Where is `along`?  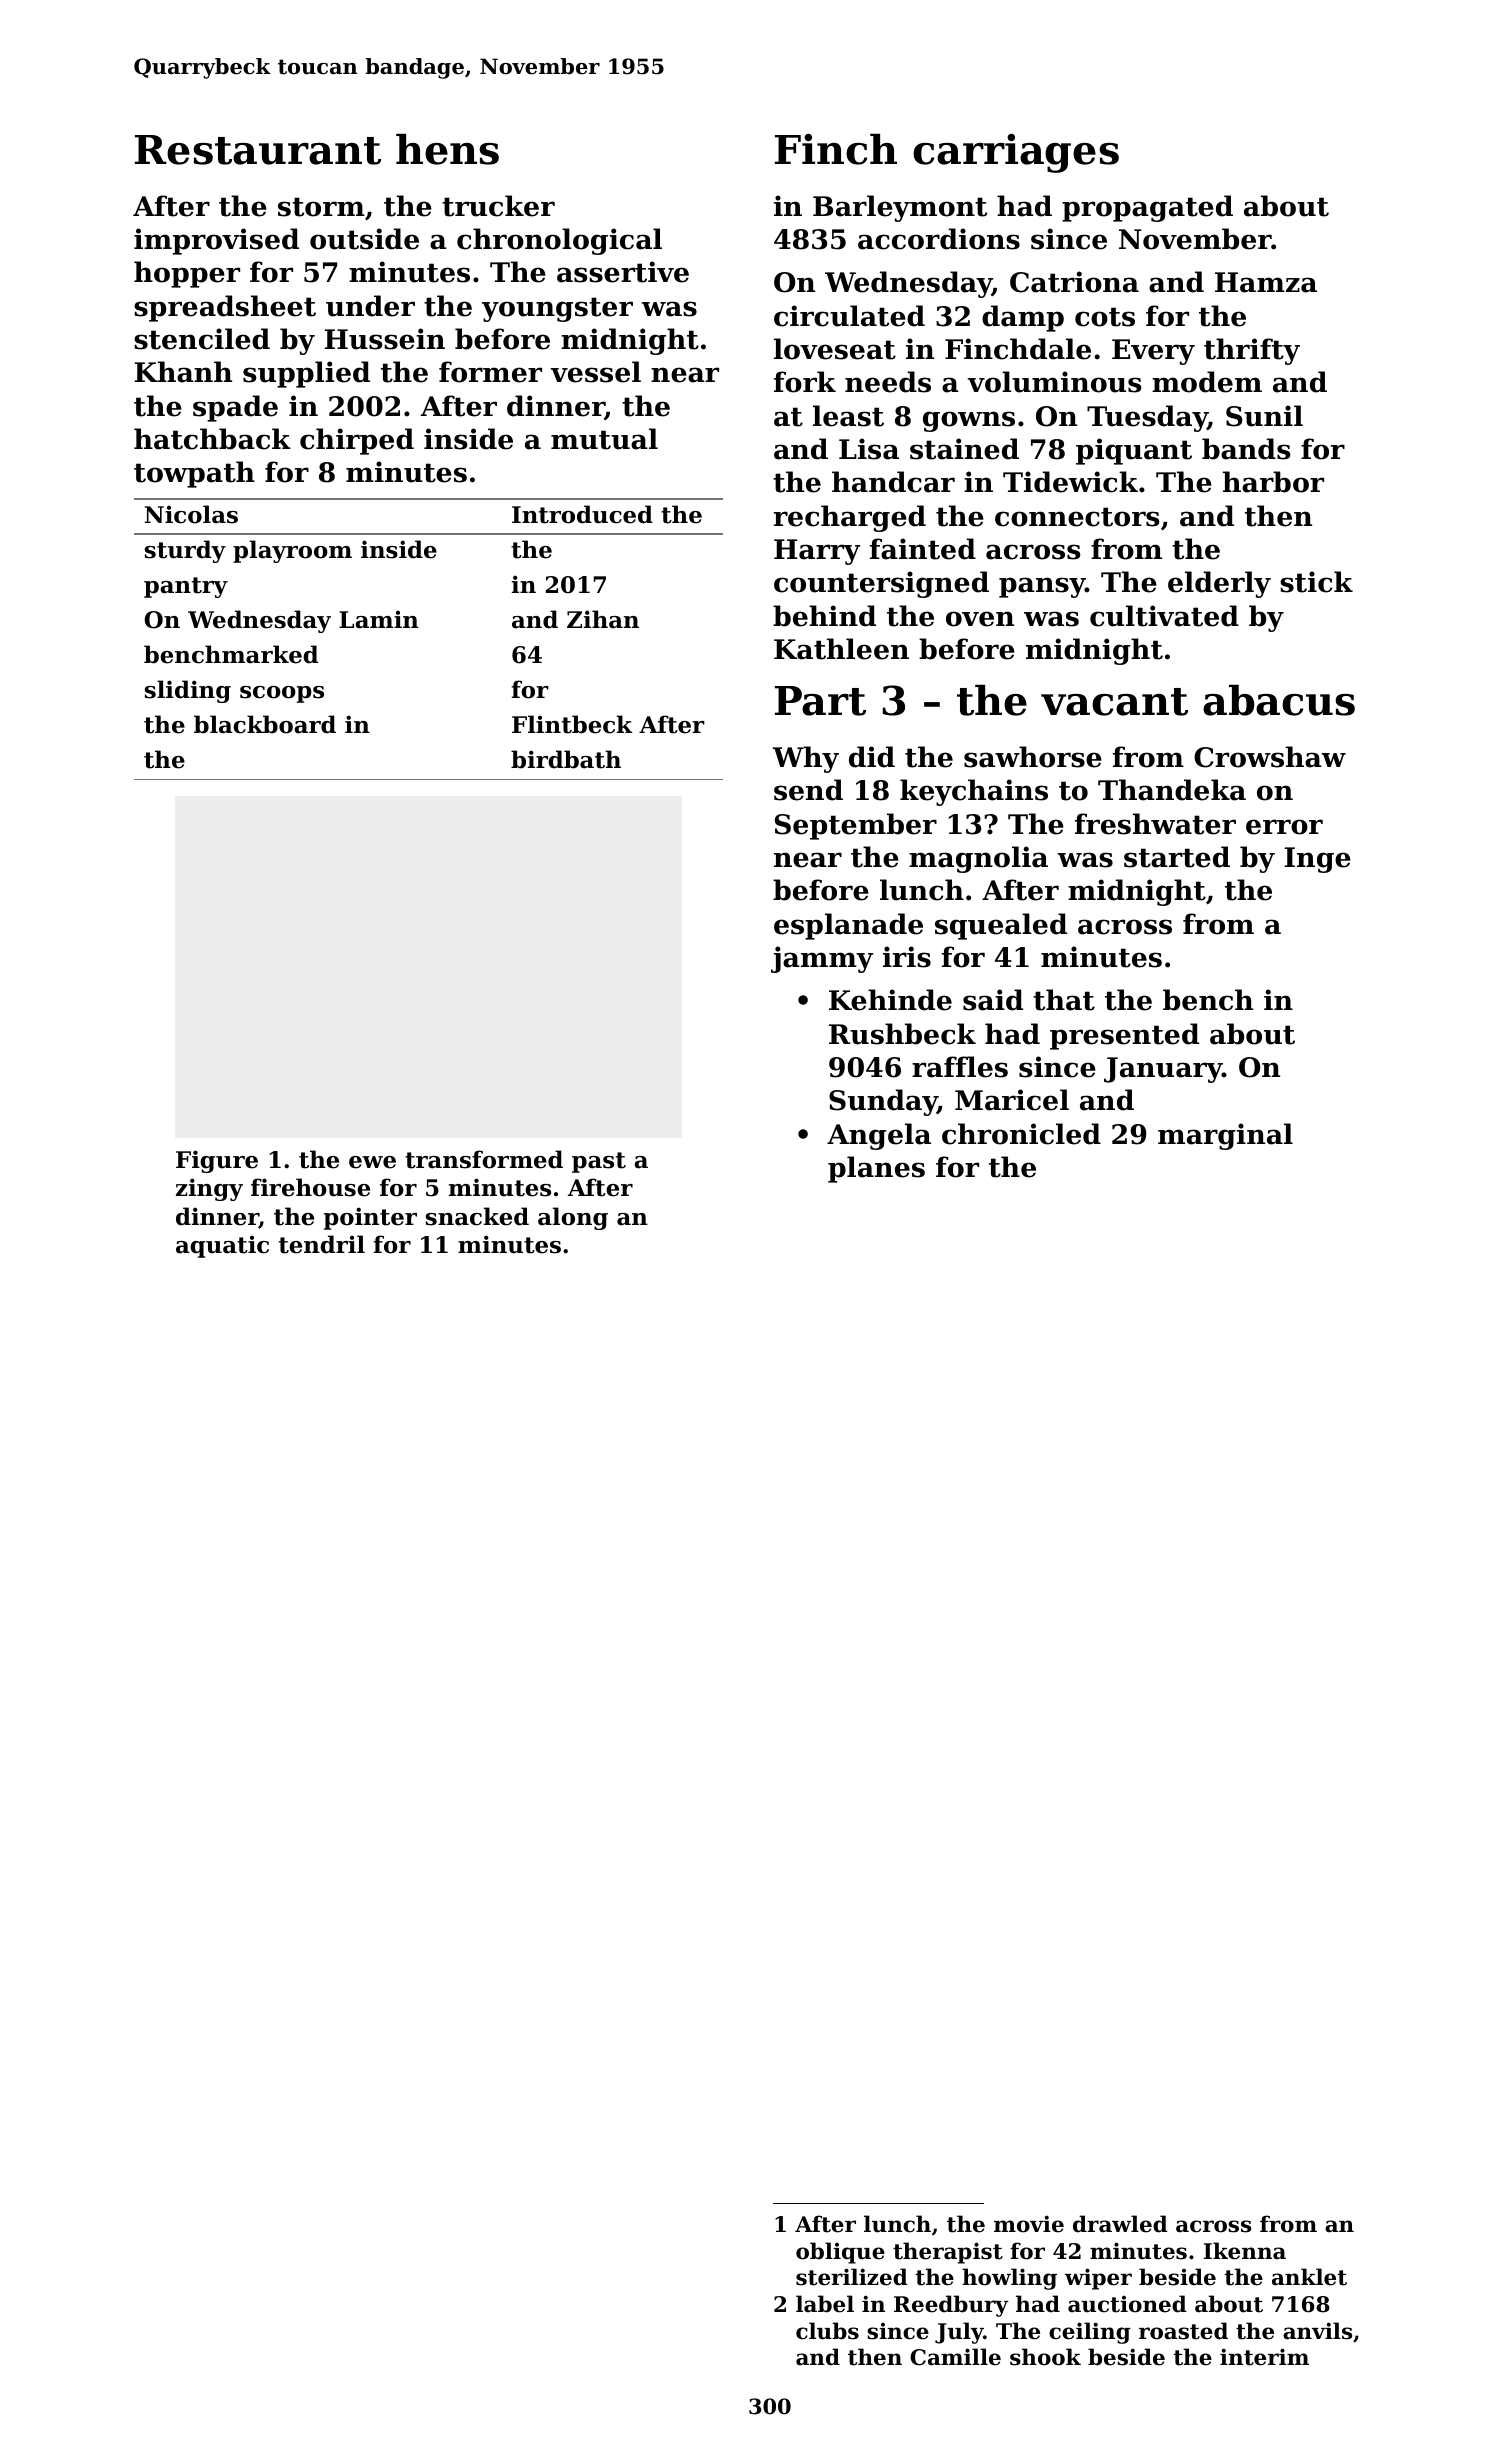 along is located at coordinates (573, 1218).
